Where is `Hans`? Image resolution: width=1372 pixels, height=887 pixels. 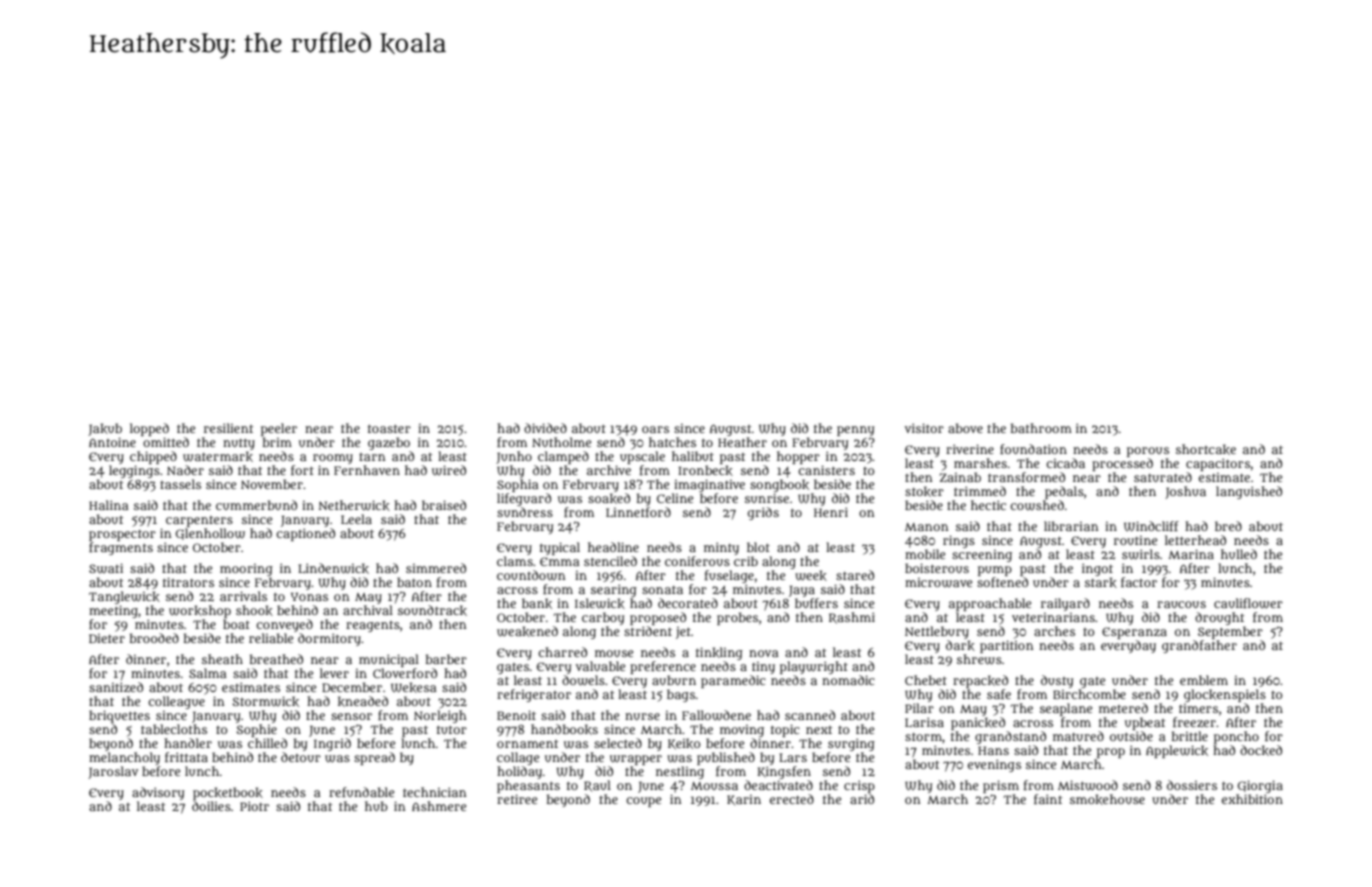 Hans is located at coordinates (993, 750).
